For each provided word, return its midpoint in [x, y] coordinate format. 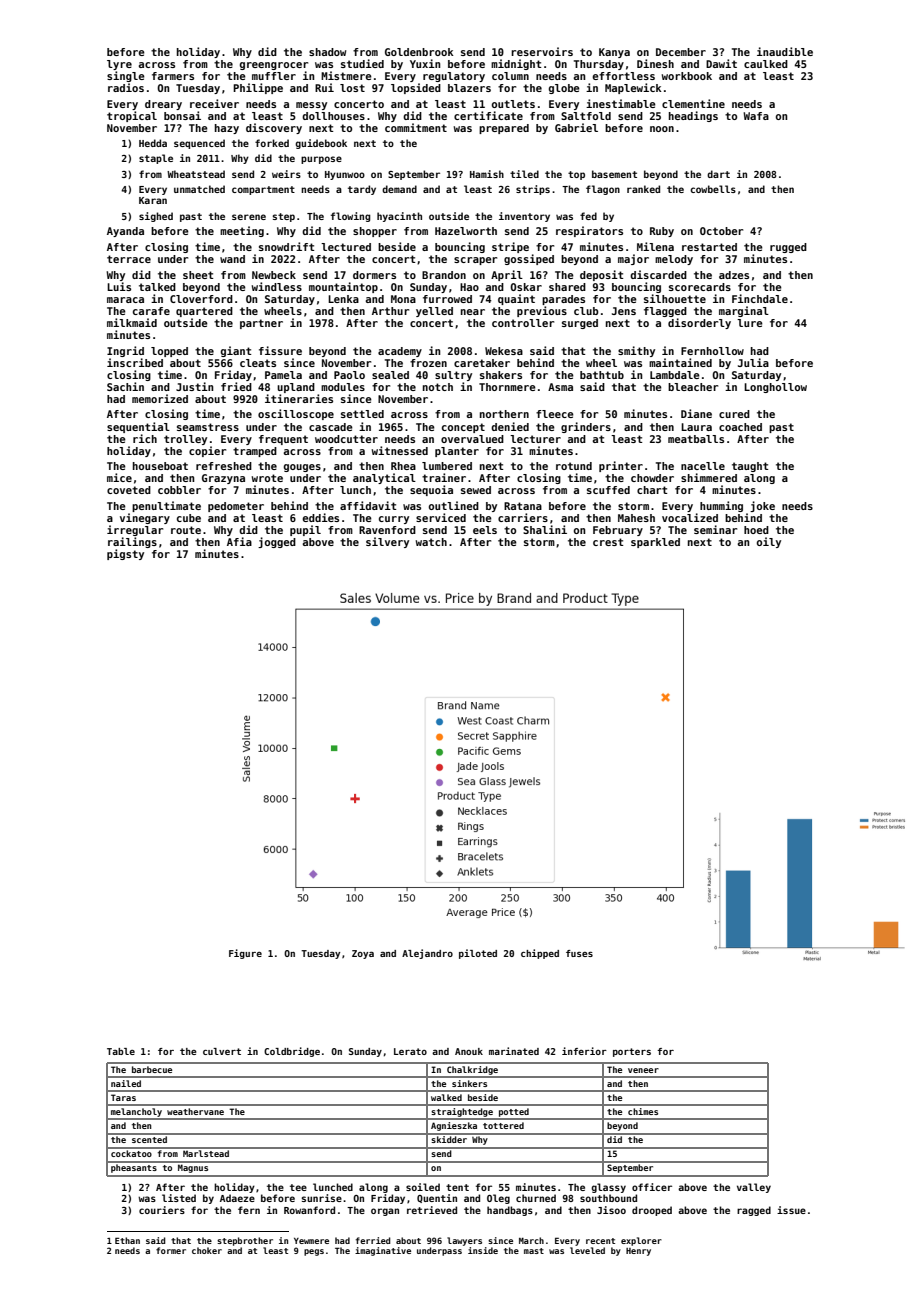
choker [207, 1250]
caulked [766, 64]
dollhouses [333, 116]
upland [296, 388]
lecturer [535, 439]
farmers [173, 76]
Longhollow [775, 388]
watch [431, 542]
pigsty [125, 554]
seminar [715, 529]
